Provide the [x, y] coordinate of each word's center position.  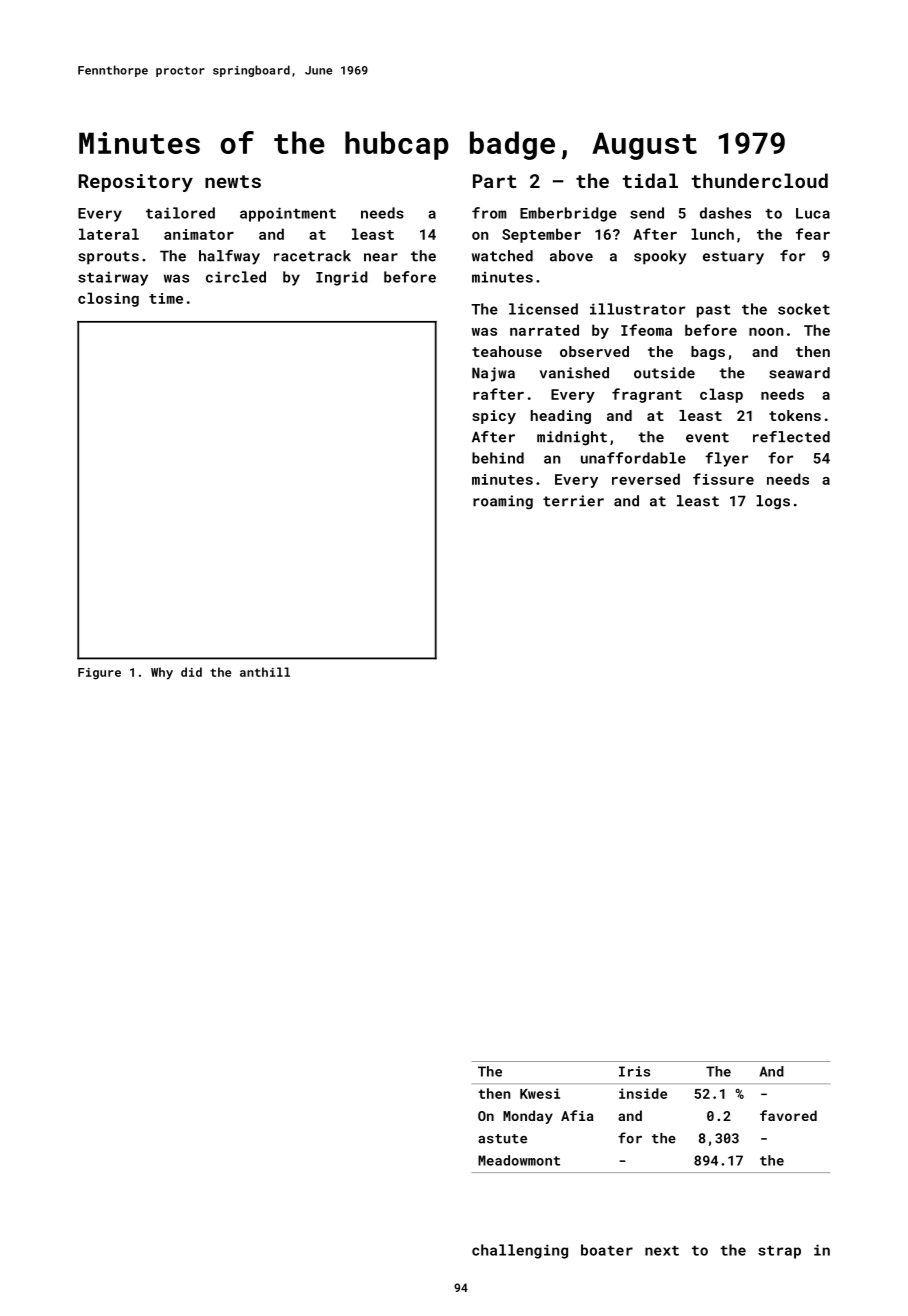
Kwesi [540, 1093]
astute [502, 1139]
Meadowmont [519, 1160]
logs [773, 502]
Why [162, 673]
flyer [726, 459]
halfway [229, 257]
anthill [265, 672]
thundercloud [759, 180]
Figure [99, 674]
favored [788, 1115]
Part [494, 181]
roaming [503, 502]
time [166, 298]
